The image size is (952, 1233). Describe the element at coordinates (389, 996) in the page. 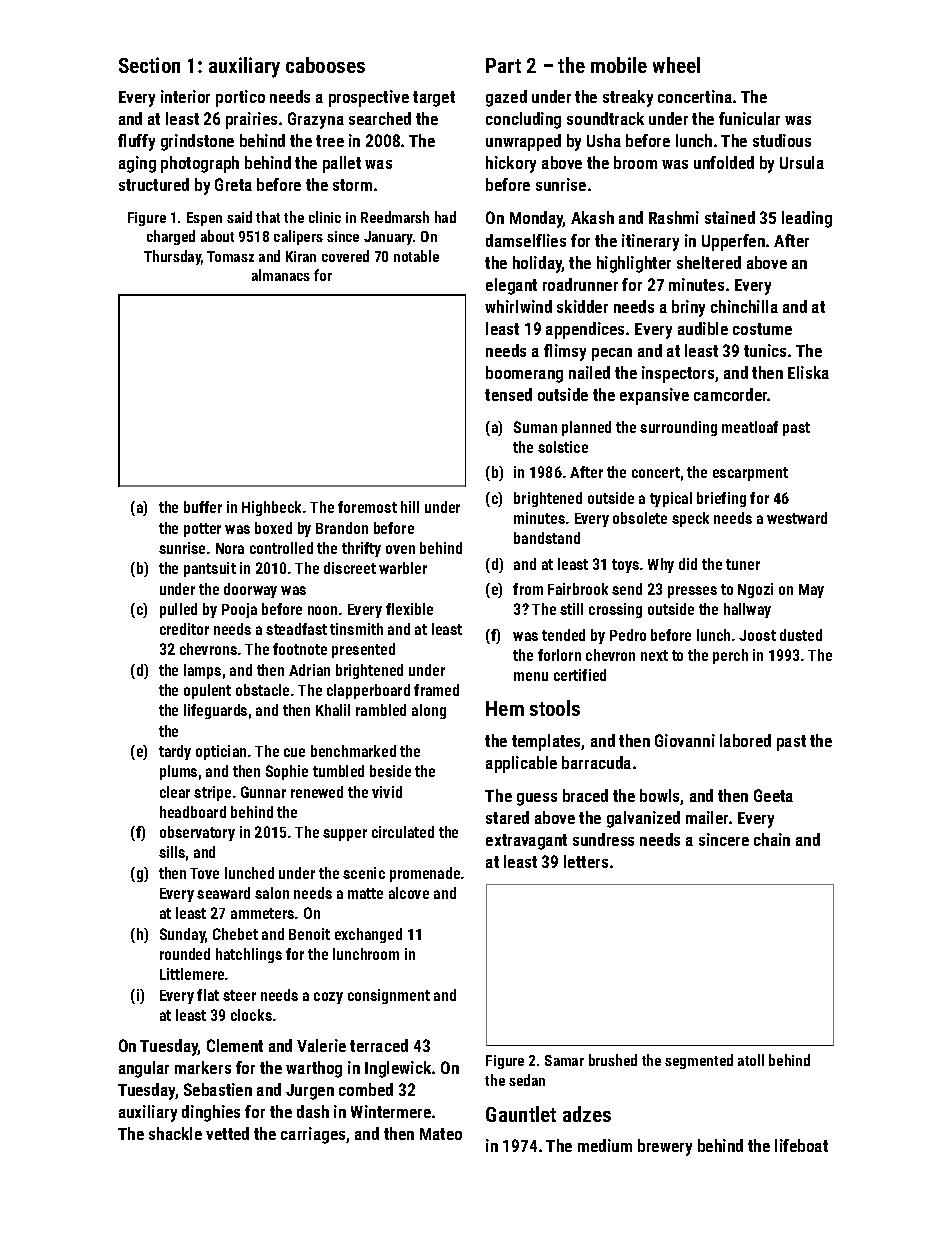

I see `consignment` at that location.
